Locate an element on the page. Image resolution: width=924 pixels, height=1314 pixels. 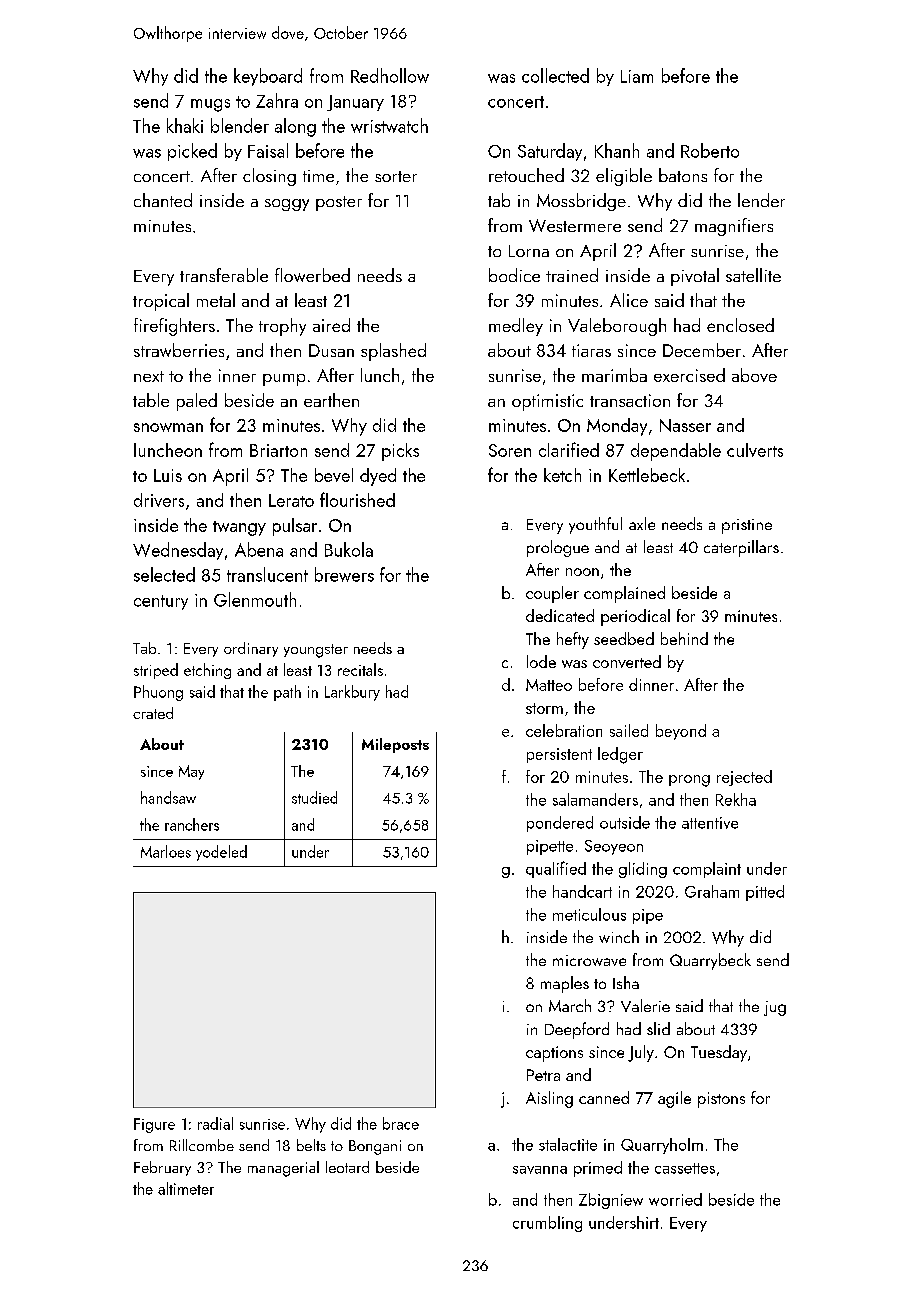
converted is located at coordinates (627, 661).
